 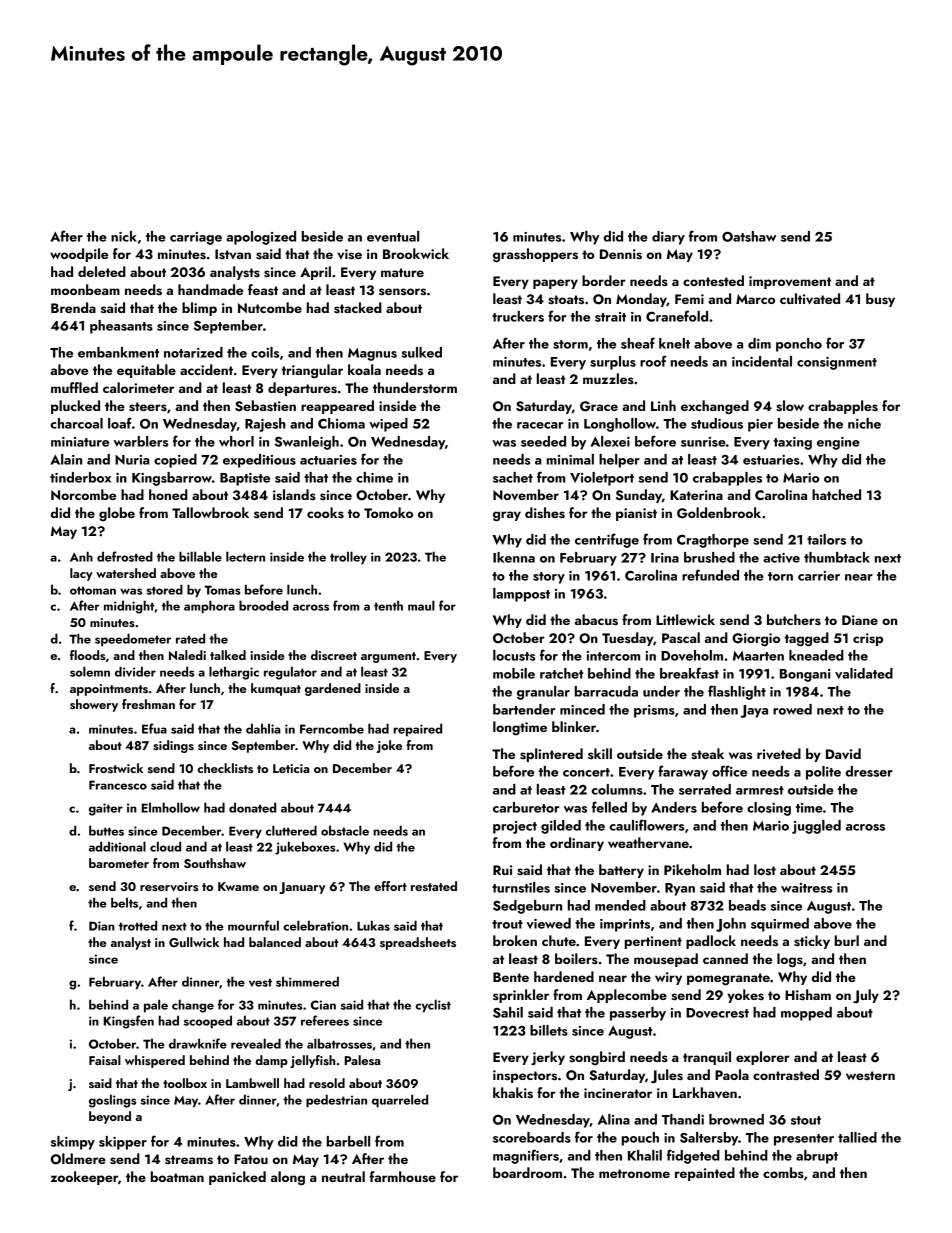 What do you see at coordinates (402, 1177) in the page?
I see `farmhouse` at bounding box center [402, 1177].
